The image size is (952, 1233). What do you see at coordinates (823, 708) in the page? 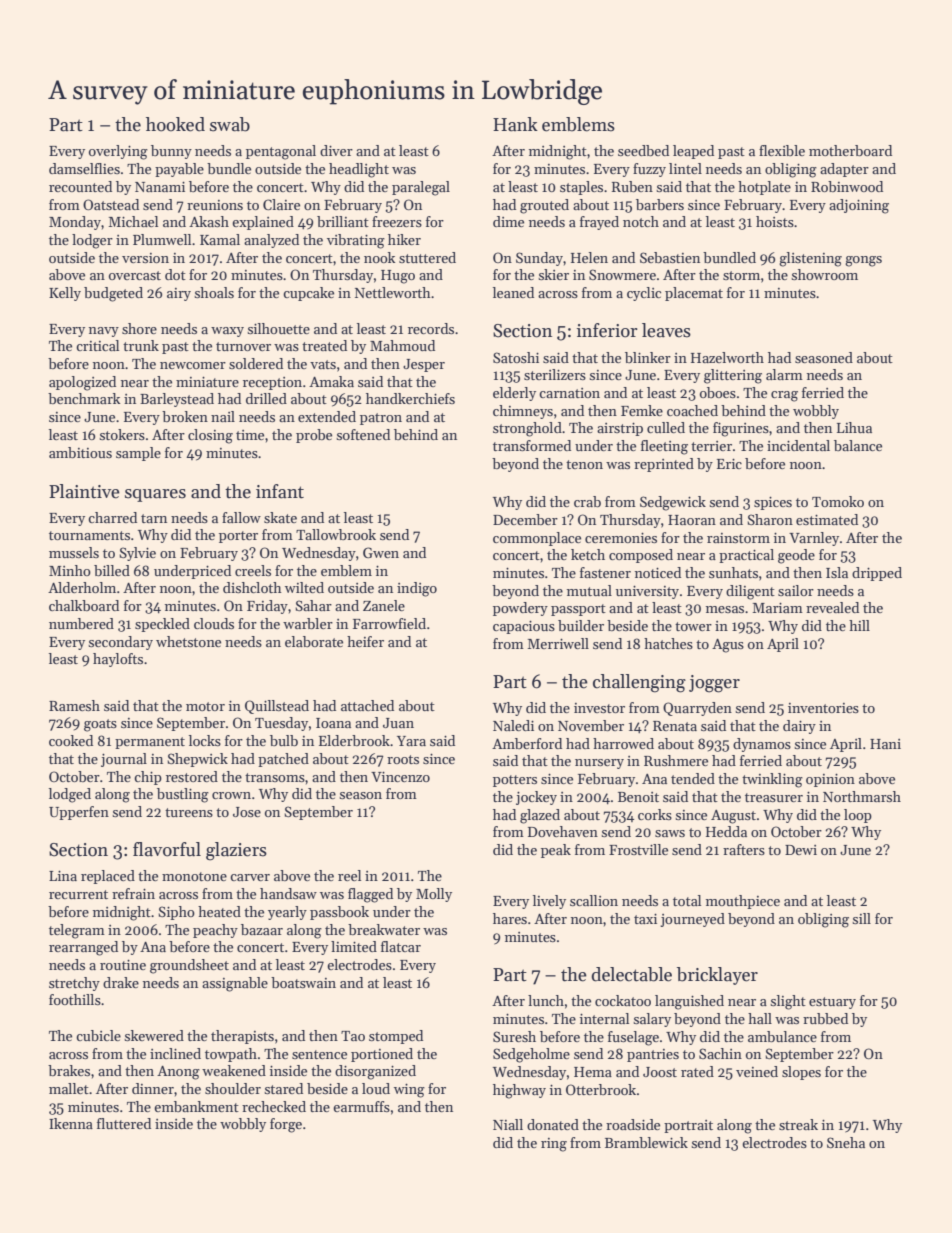
I see `inventories` at bounding box center [823, 708].
